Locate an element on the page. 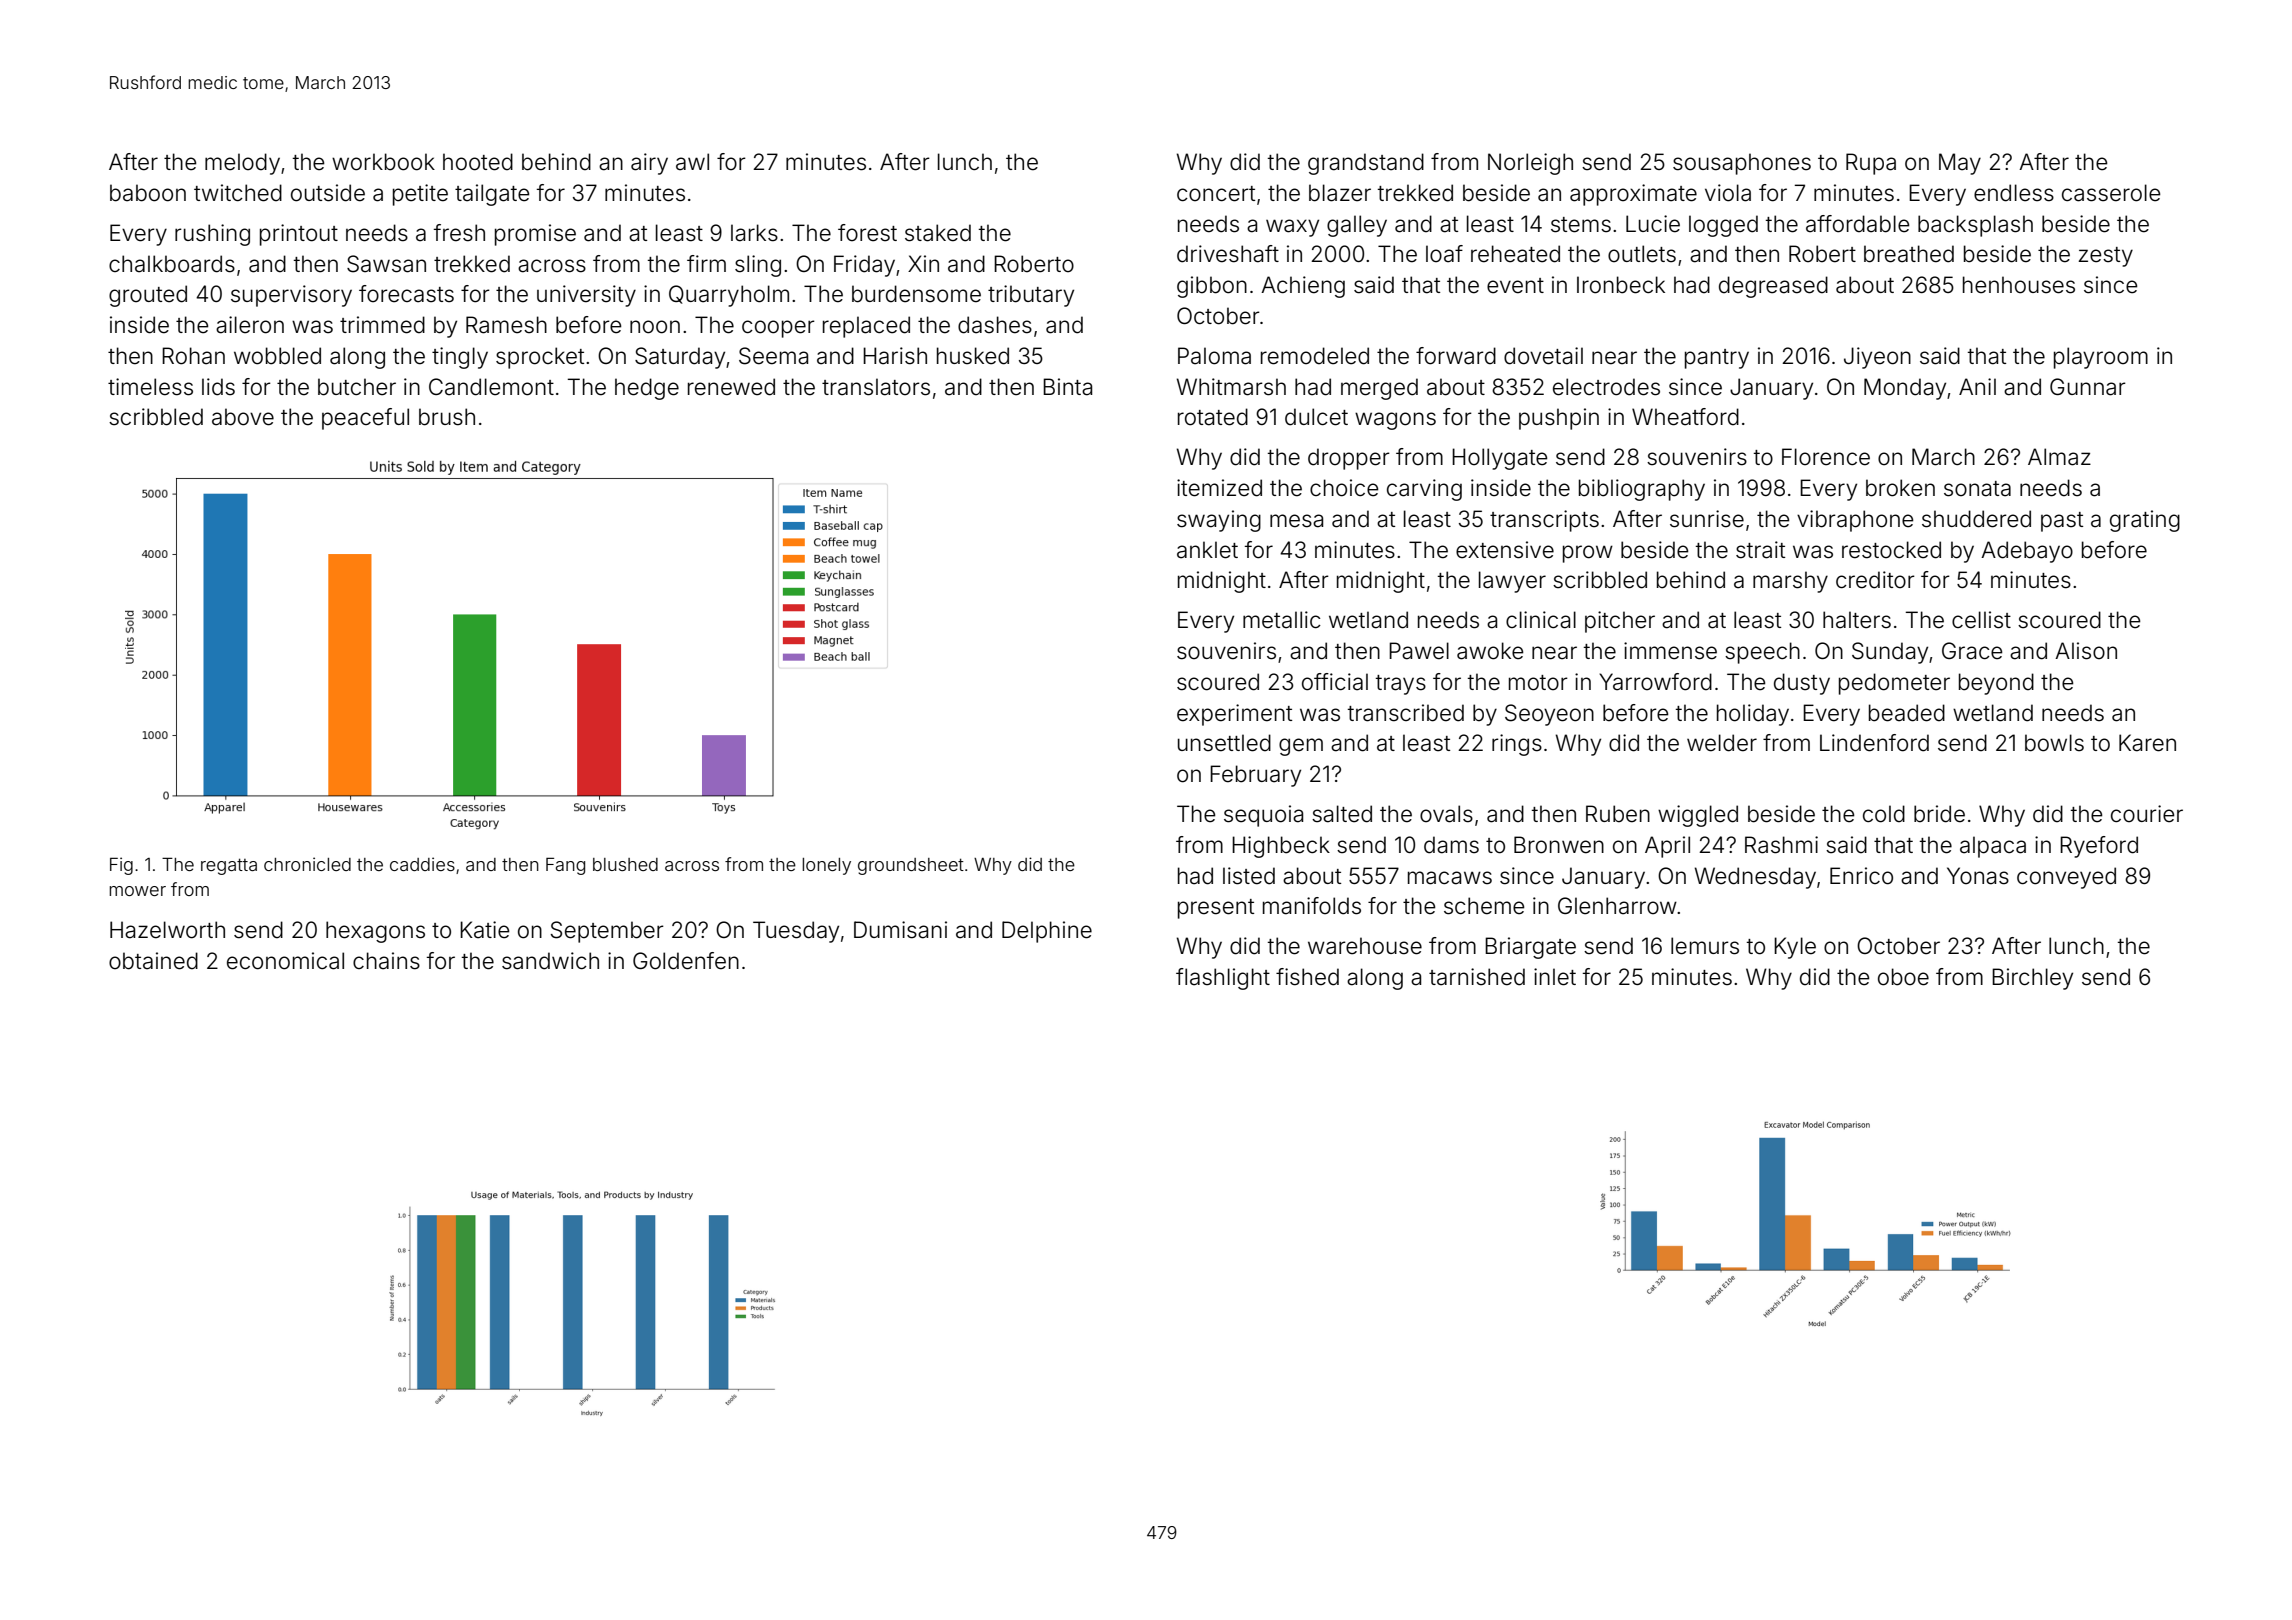  Sawsan is located at coordinates (386, 264).
